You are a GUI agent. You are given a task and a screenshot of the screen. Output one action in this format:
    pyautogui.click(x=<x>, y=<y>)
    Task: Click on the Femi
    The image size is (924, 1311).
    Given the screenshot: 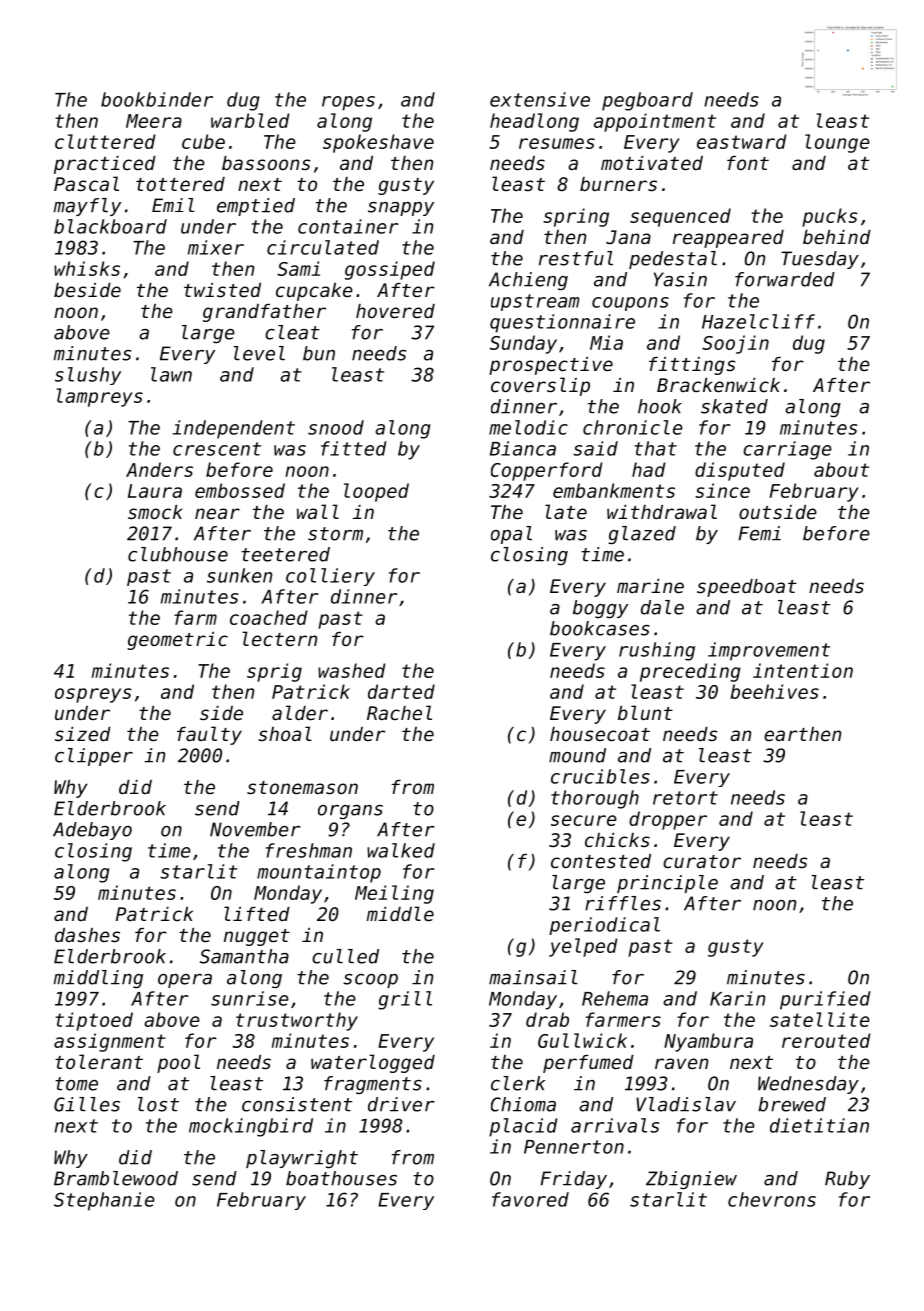 What is the action you would take?
    pyautogui.click(x=759, y=533)
